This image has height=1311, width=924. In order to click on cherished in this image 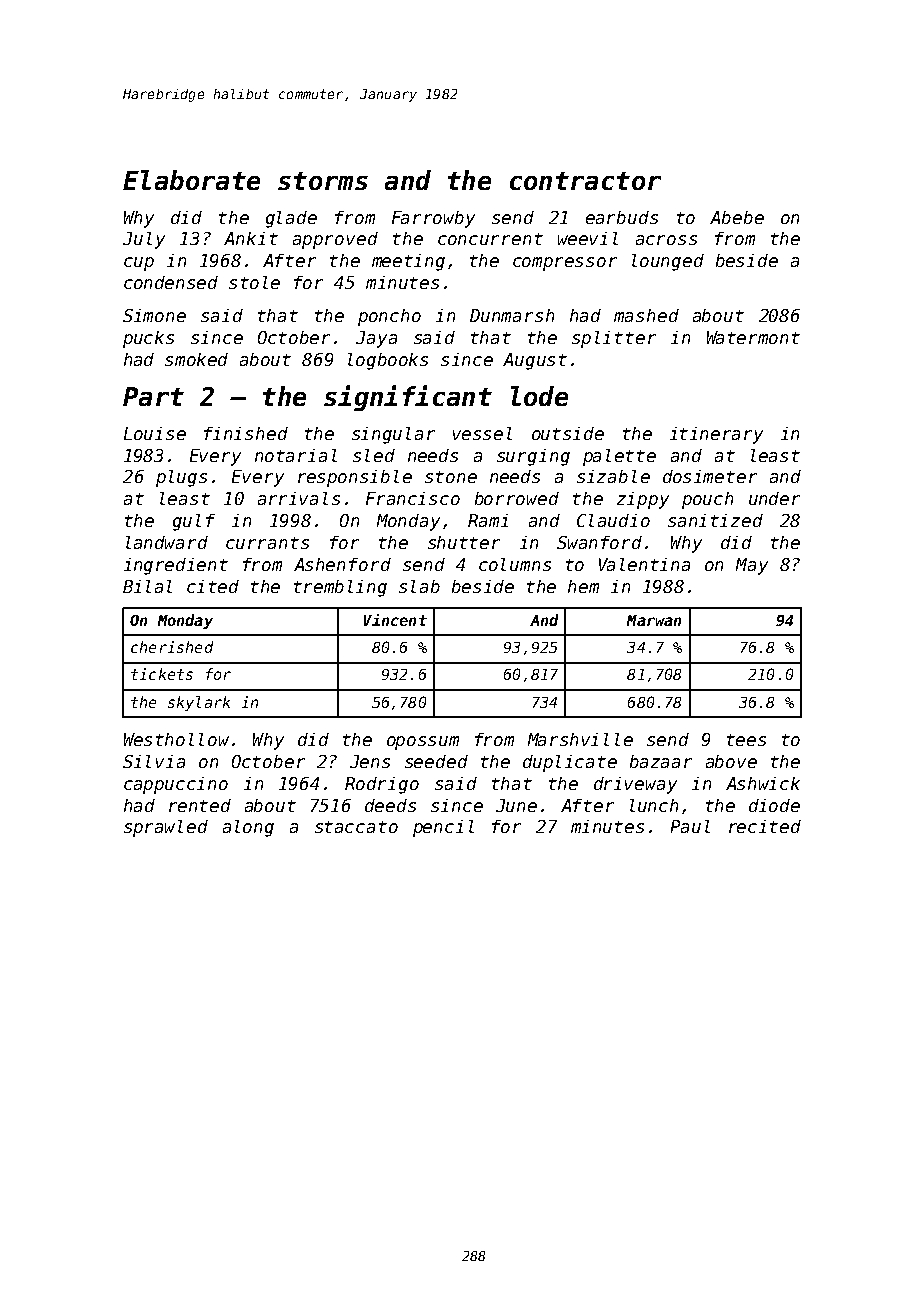, I will do `click(172, 647)`.
